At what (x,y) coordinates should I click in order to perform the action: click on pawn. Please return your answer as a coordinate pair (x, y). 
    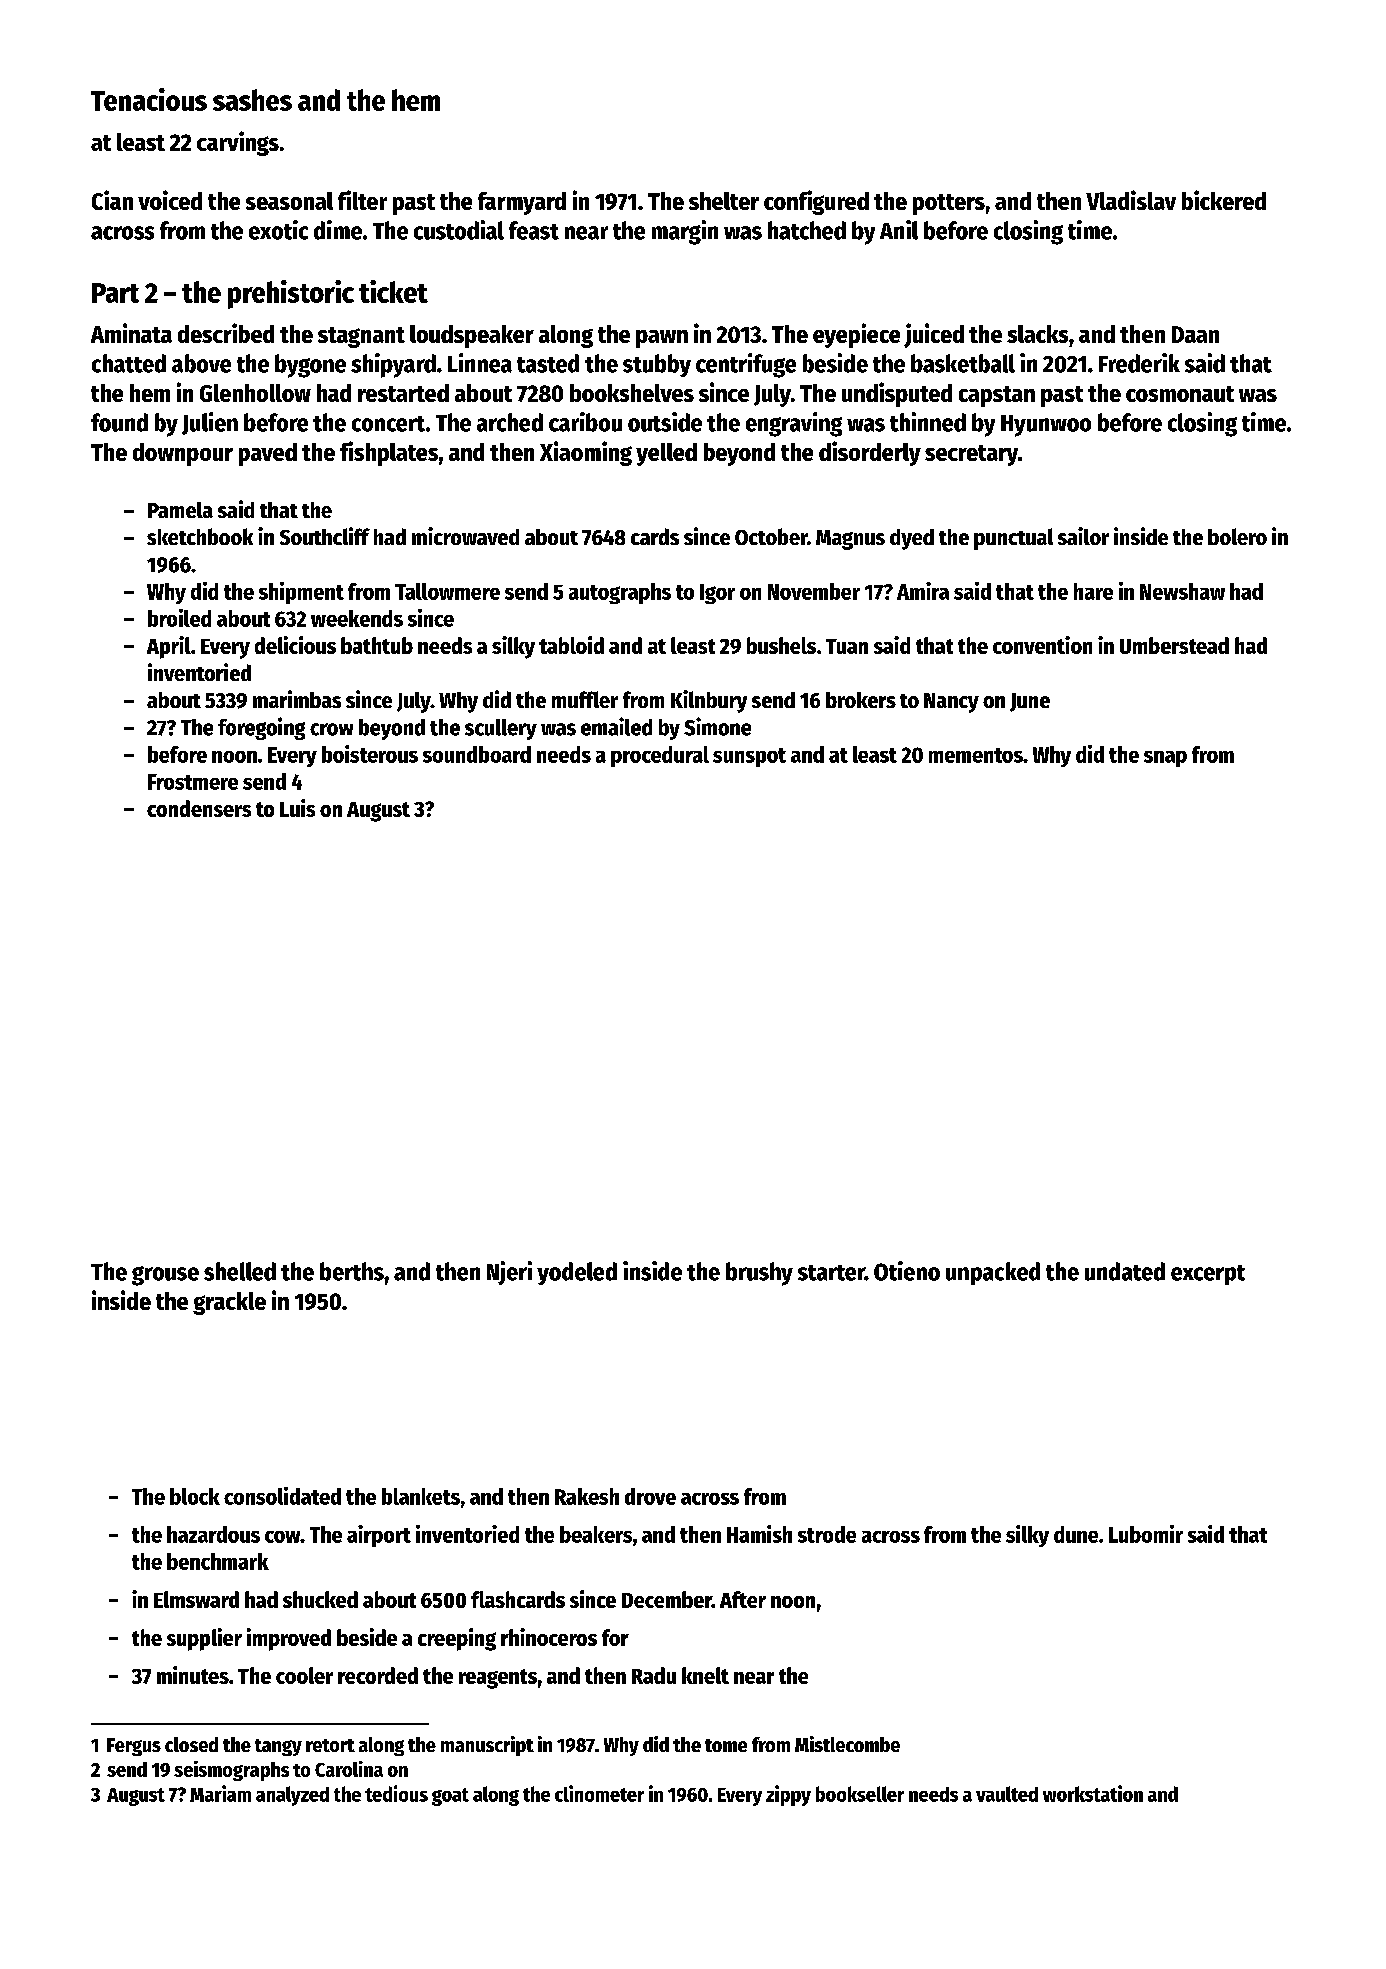
    Looking at the image, I should click on (662, 339).
